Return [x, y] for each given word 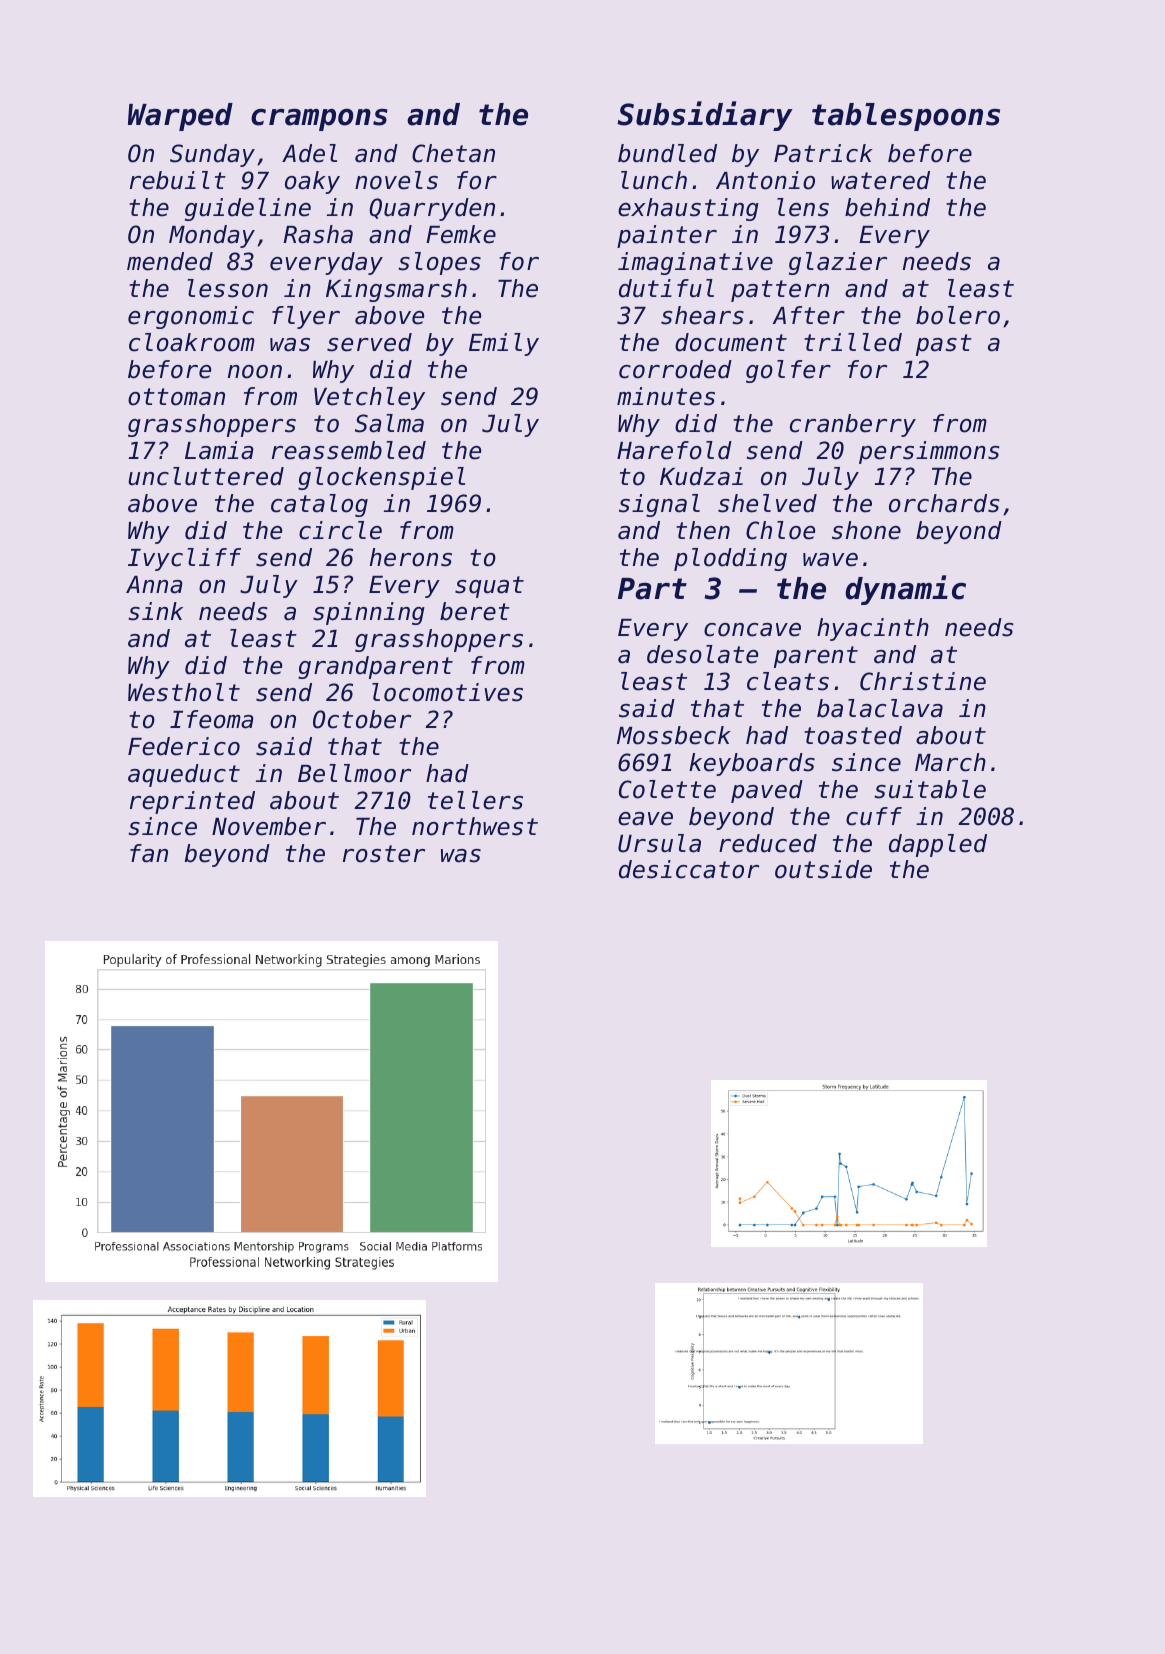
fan [149, 853]
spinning [369, 613]
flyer [306, 317]
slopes [440, 263]
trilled [853, 342]
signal [659, 505]
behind [887, 207]
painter [667, 236]
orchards [944, 503]
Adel [309, 153]
